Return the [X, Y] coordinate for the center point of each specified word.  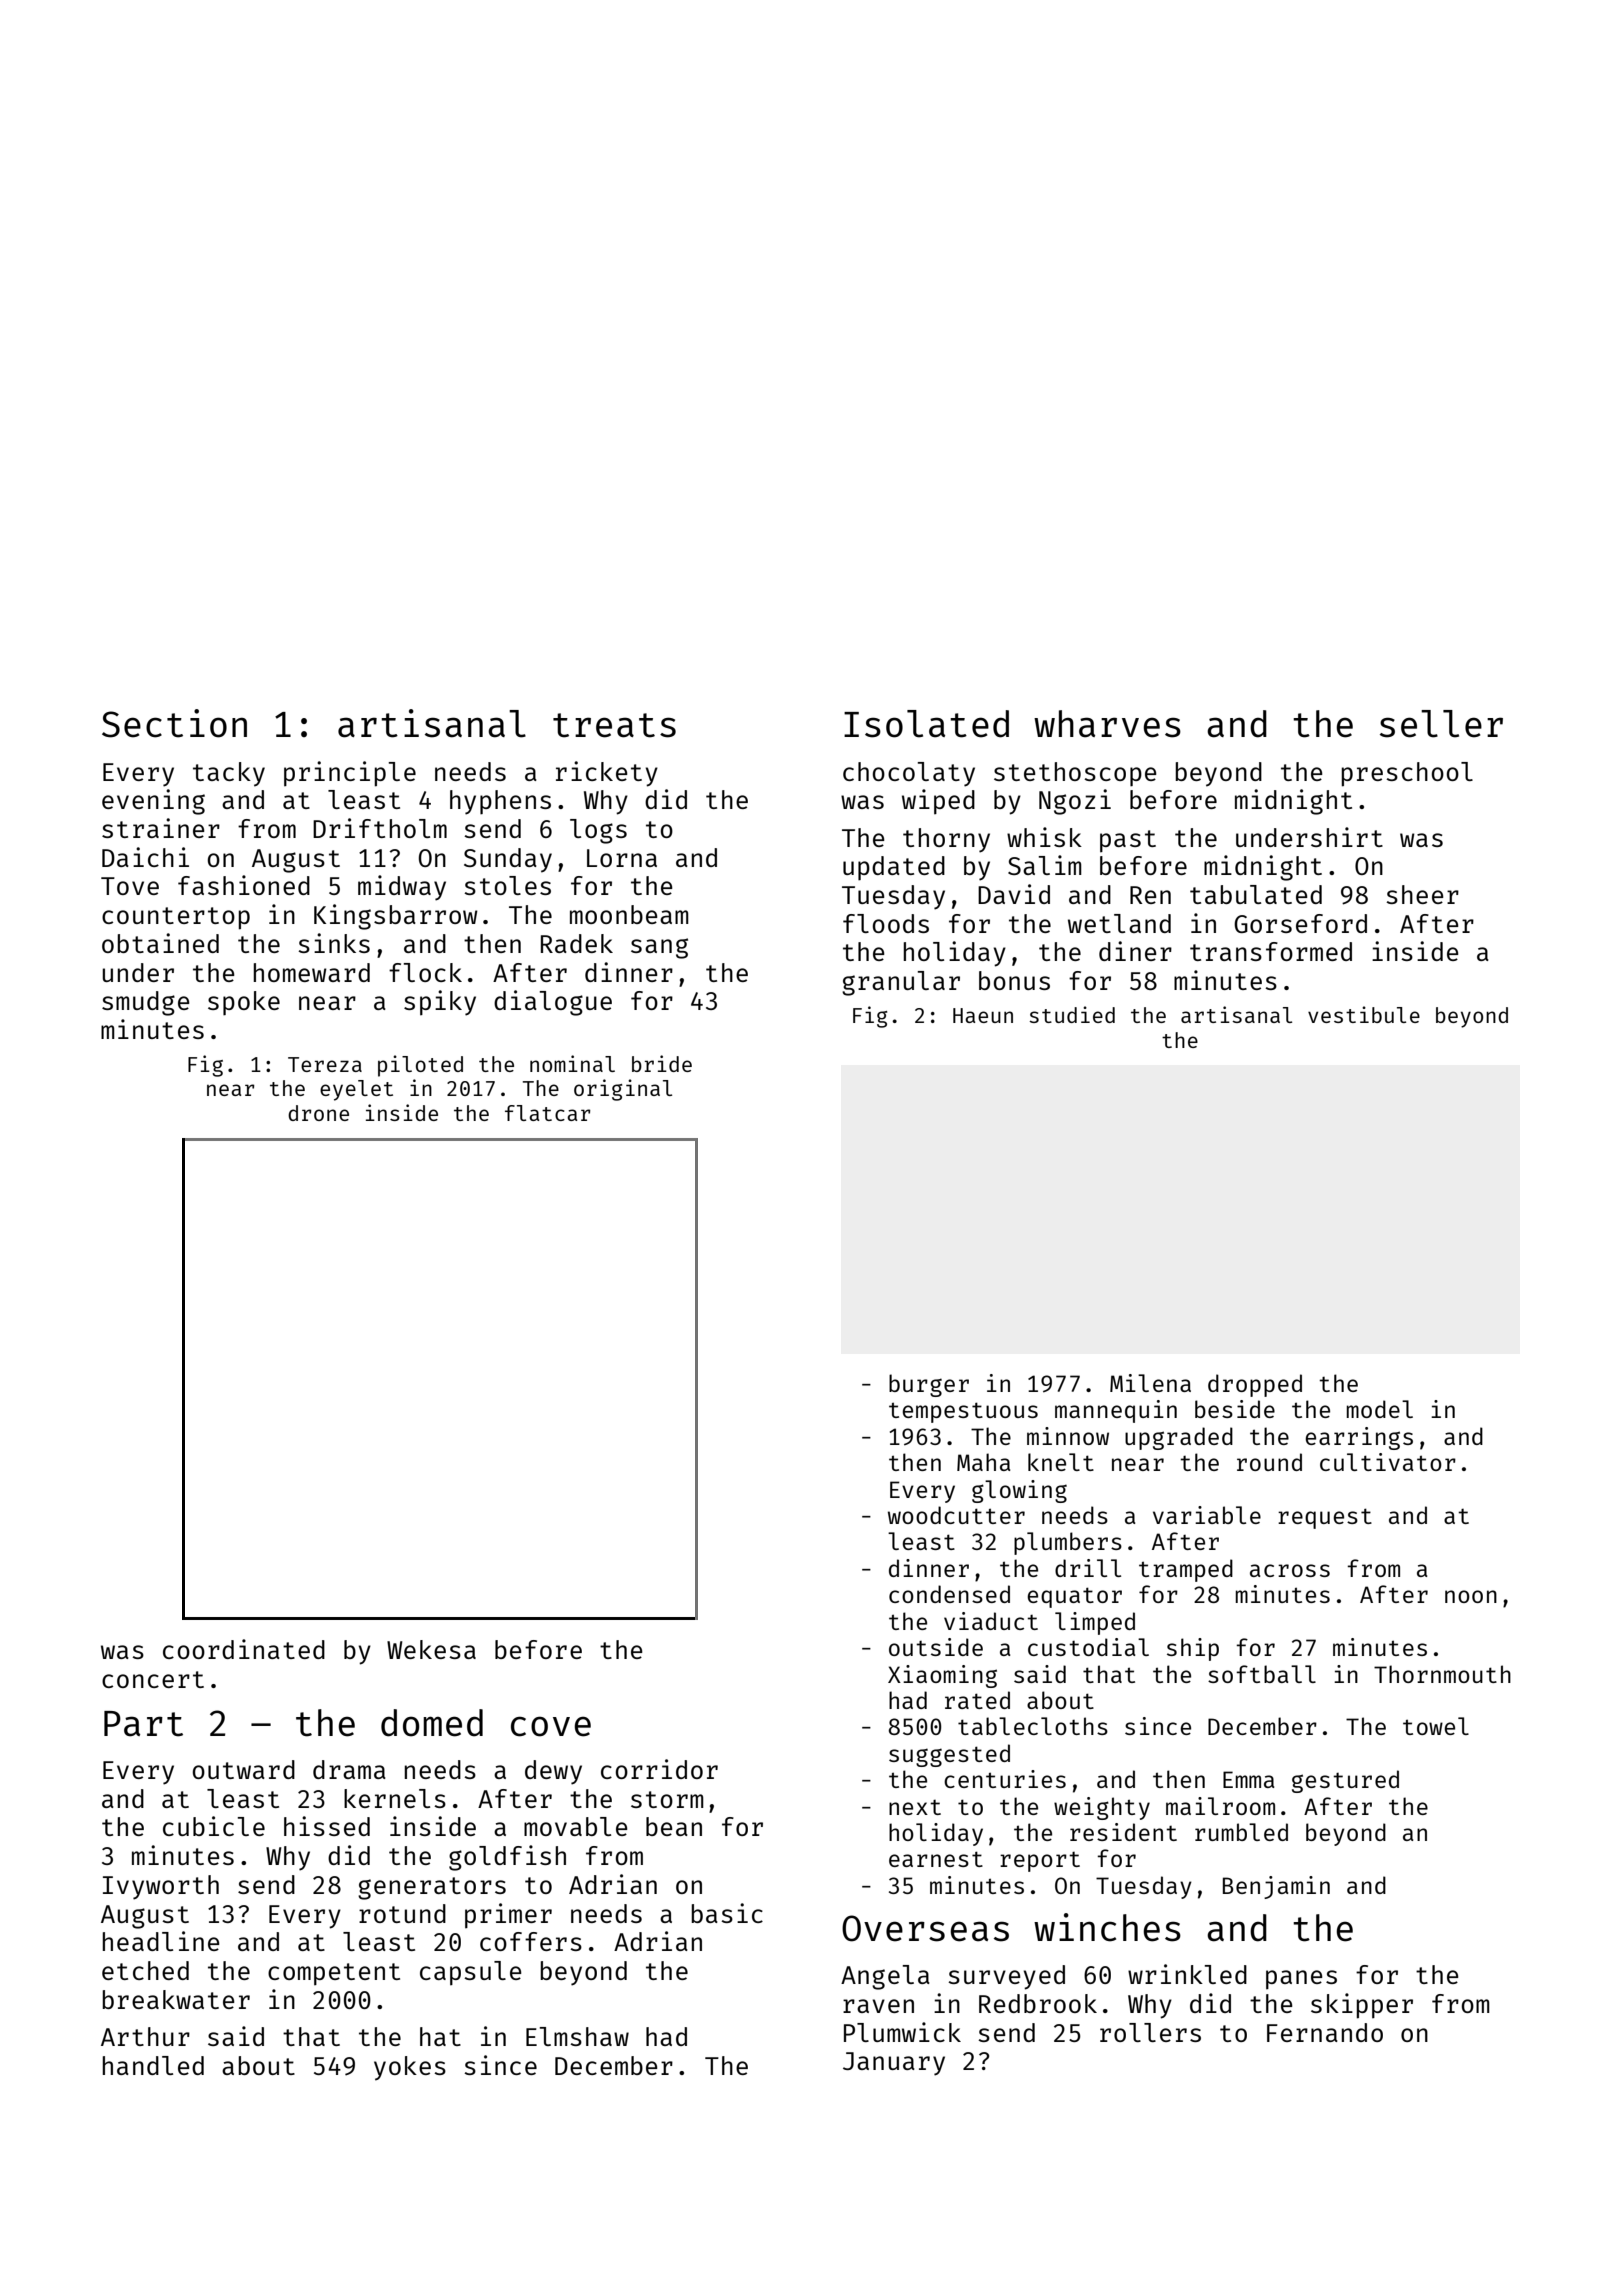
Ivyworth [161, 1887]
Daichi [145, 857]
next [915, 1807]
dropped [1255, 1385]
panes [1301, 1979]
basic [727, 1913]
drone [318, 1113]
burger [929, 1385]
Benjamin [1276, 1887]
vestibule [1364, 1014]
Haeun [983, 1015]
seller [1441, 724]
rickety [607, 774]
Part [143, 1724]
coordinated [244, 1649]
